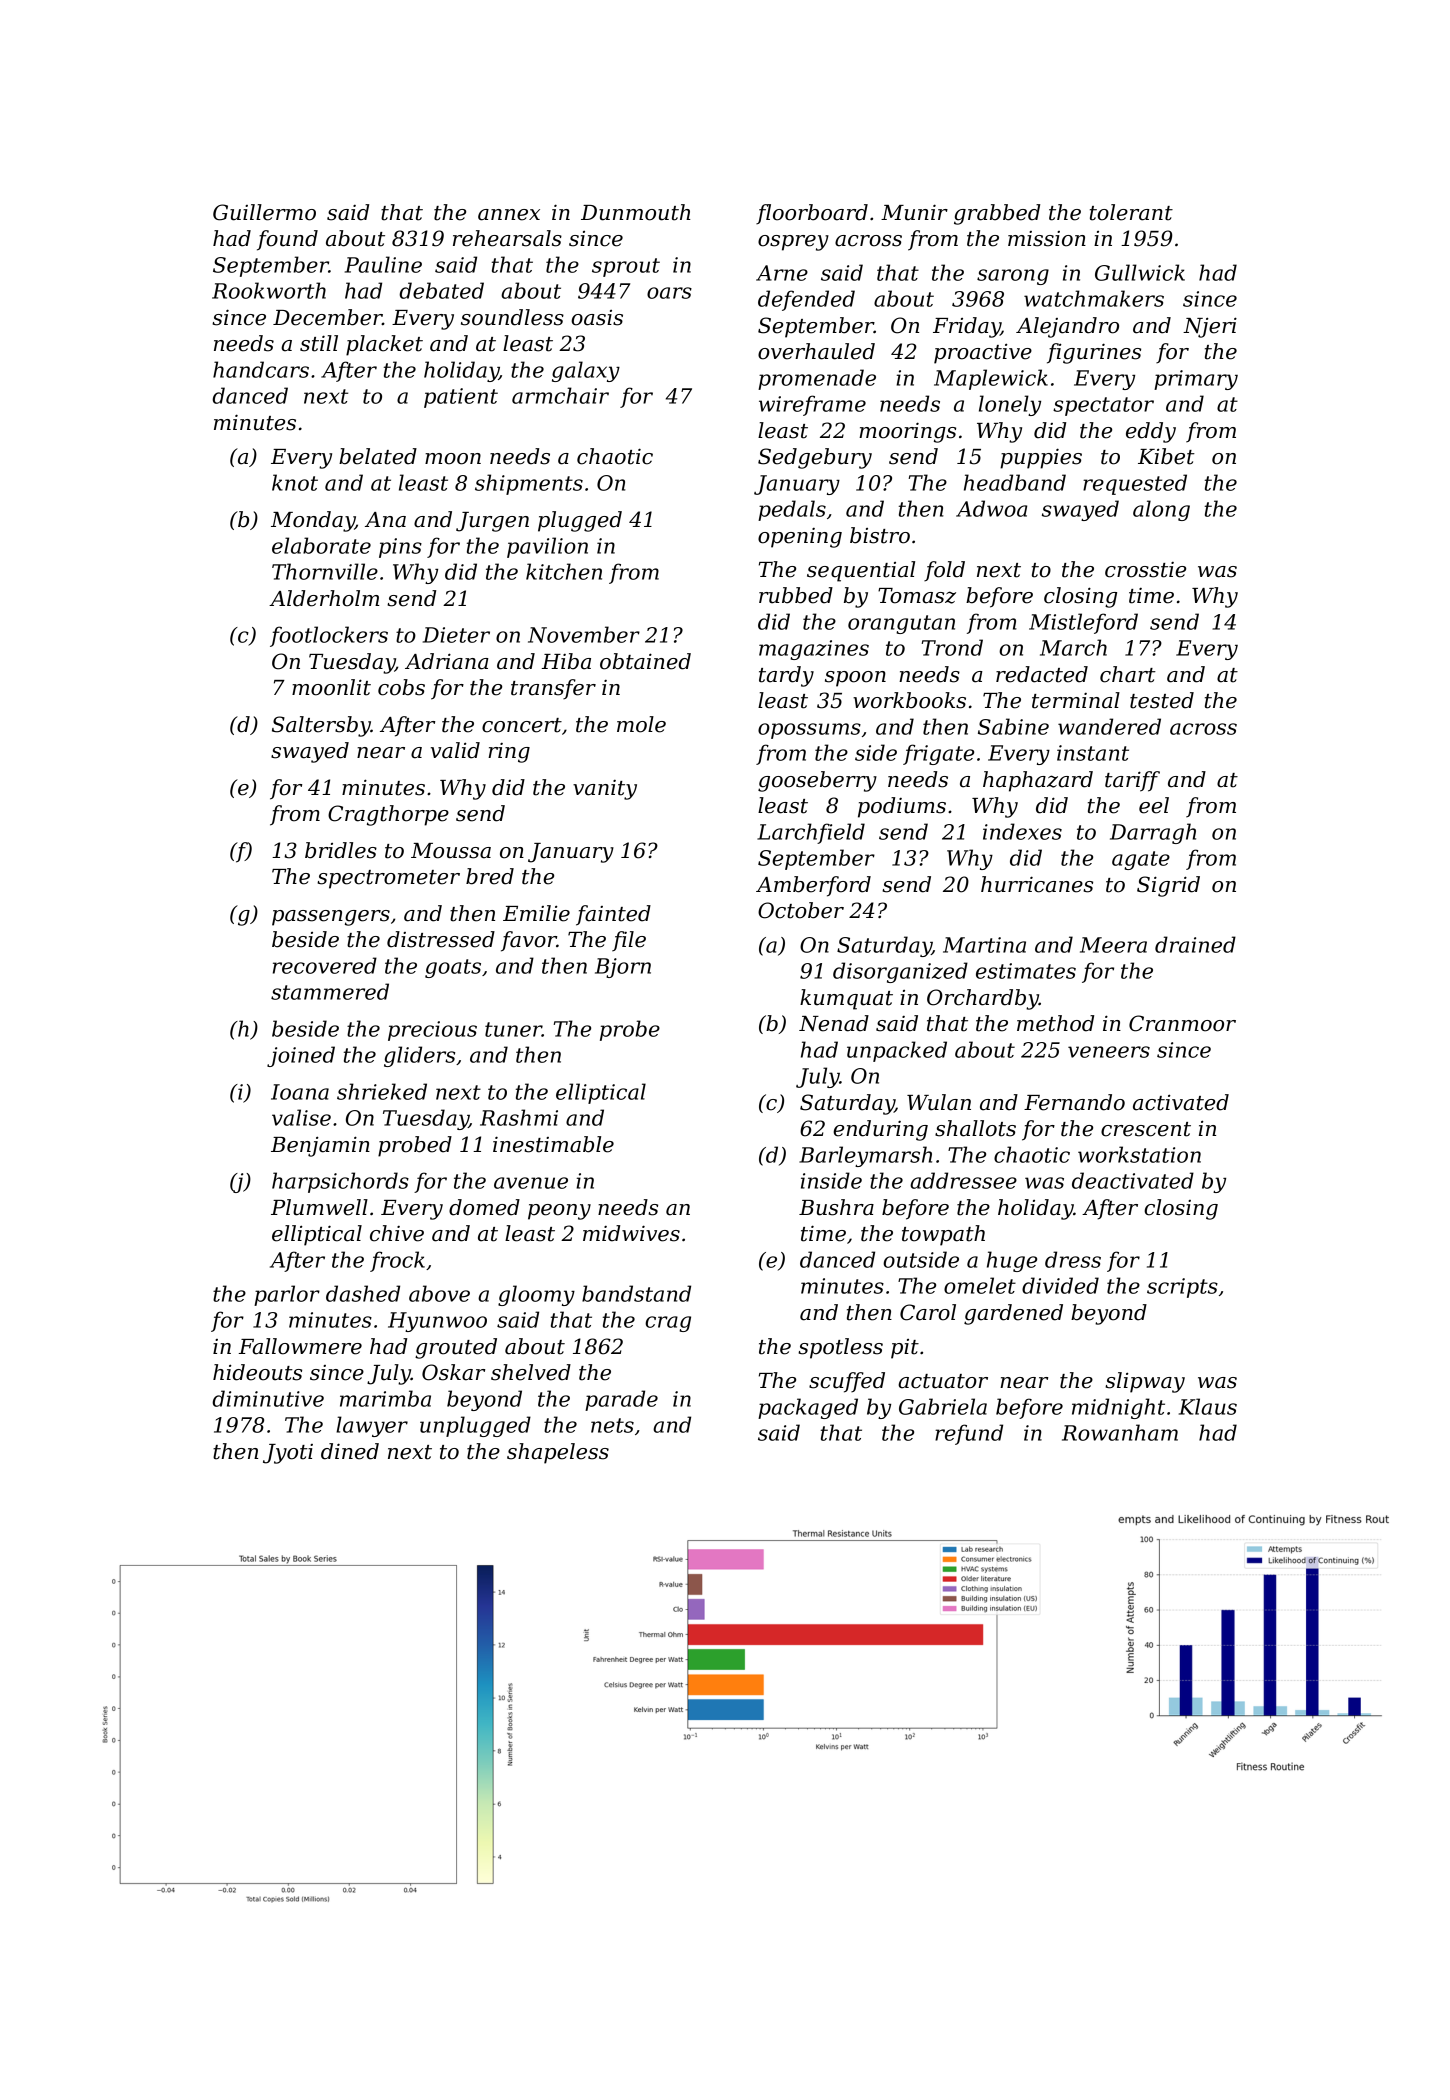  I want to click on Jyoti, so click(288, 1454).
